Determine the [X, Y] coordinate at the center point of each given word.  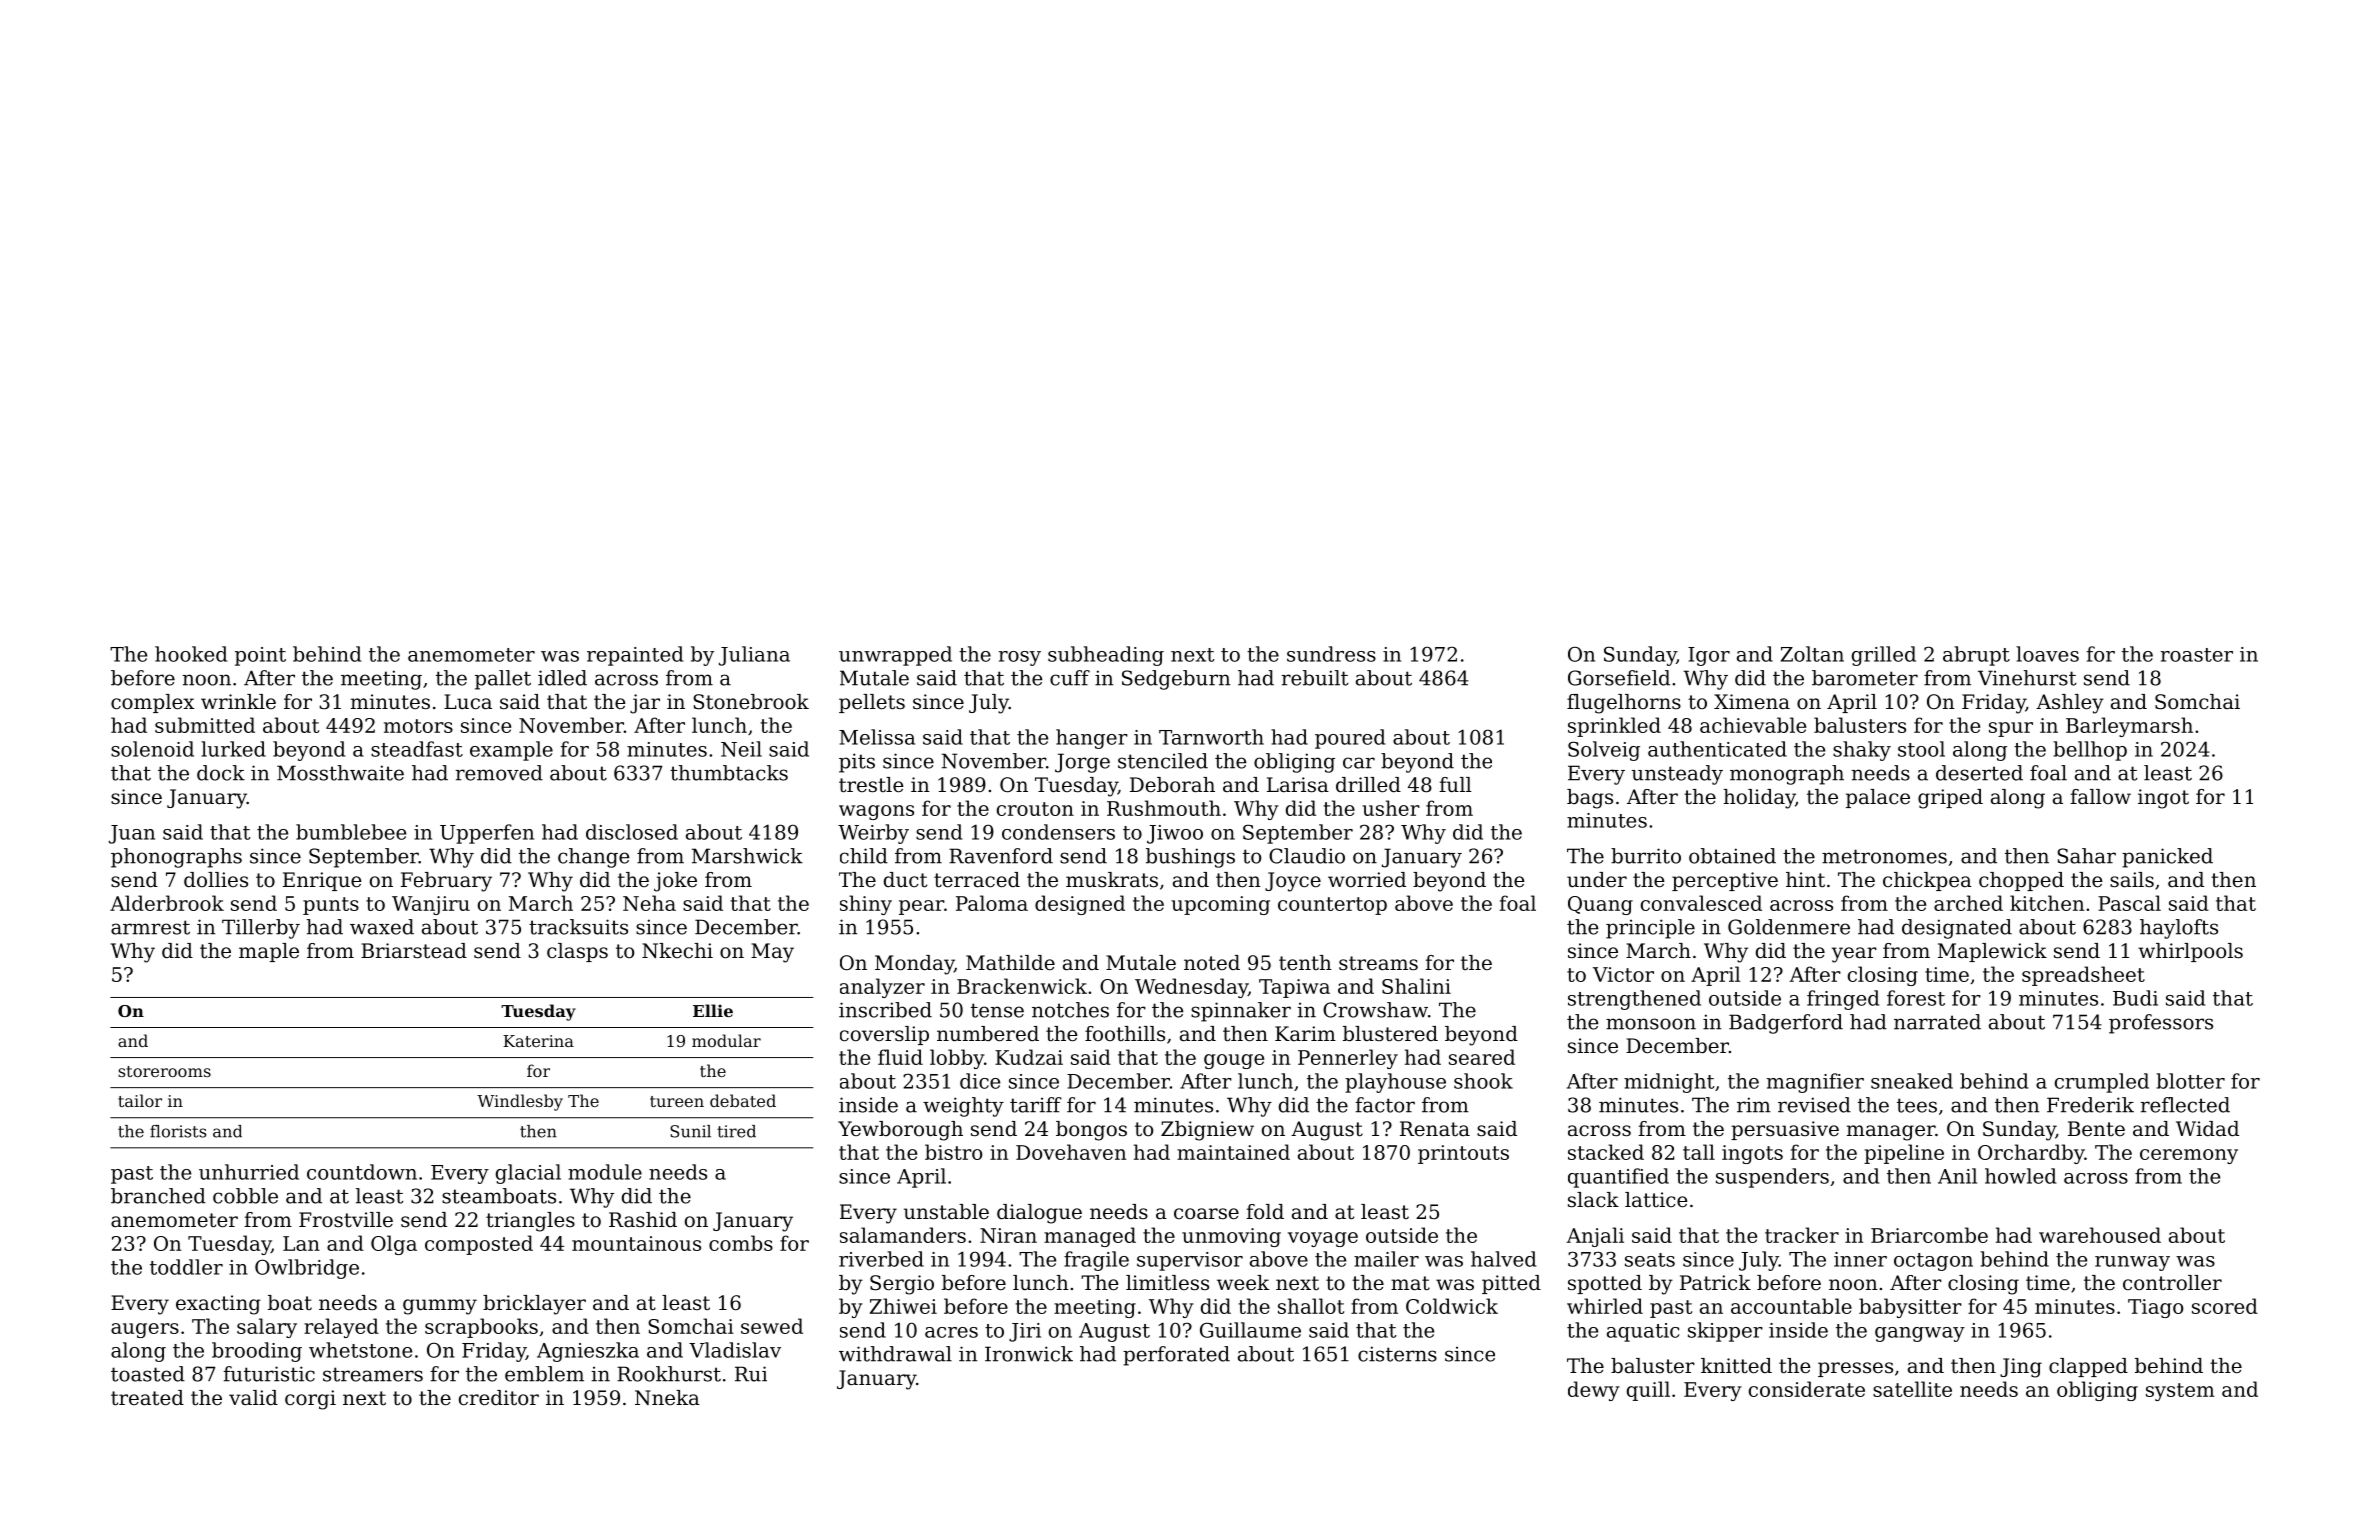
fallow [2100, 796]
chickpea [1927, 881]
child [864, 856]
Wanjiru [431, 905]
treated [147, 1398]
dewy [1594, 1391]
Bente [2096, 1128]
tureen [677, 1101]
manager [1891, 1133]
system [2180, 1392]
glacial [528, 1174]
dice [980, 1081]
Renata [1435, 1129]
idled [562, 678]
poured [1350, 739]
